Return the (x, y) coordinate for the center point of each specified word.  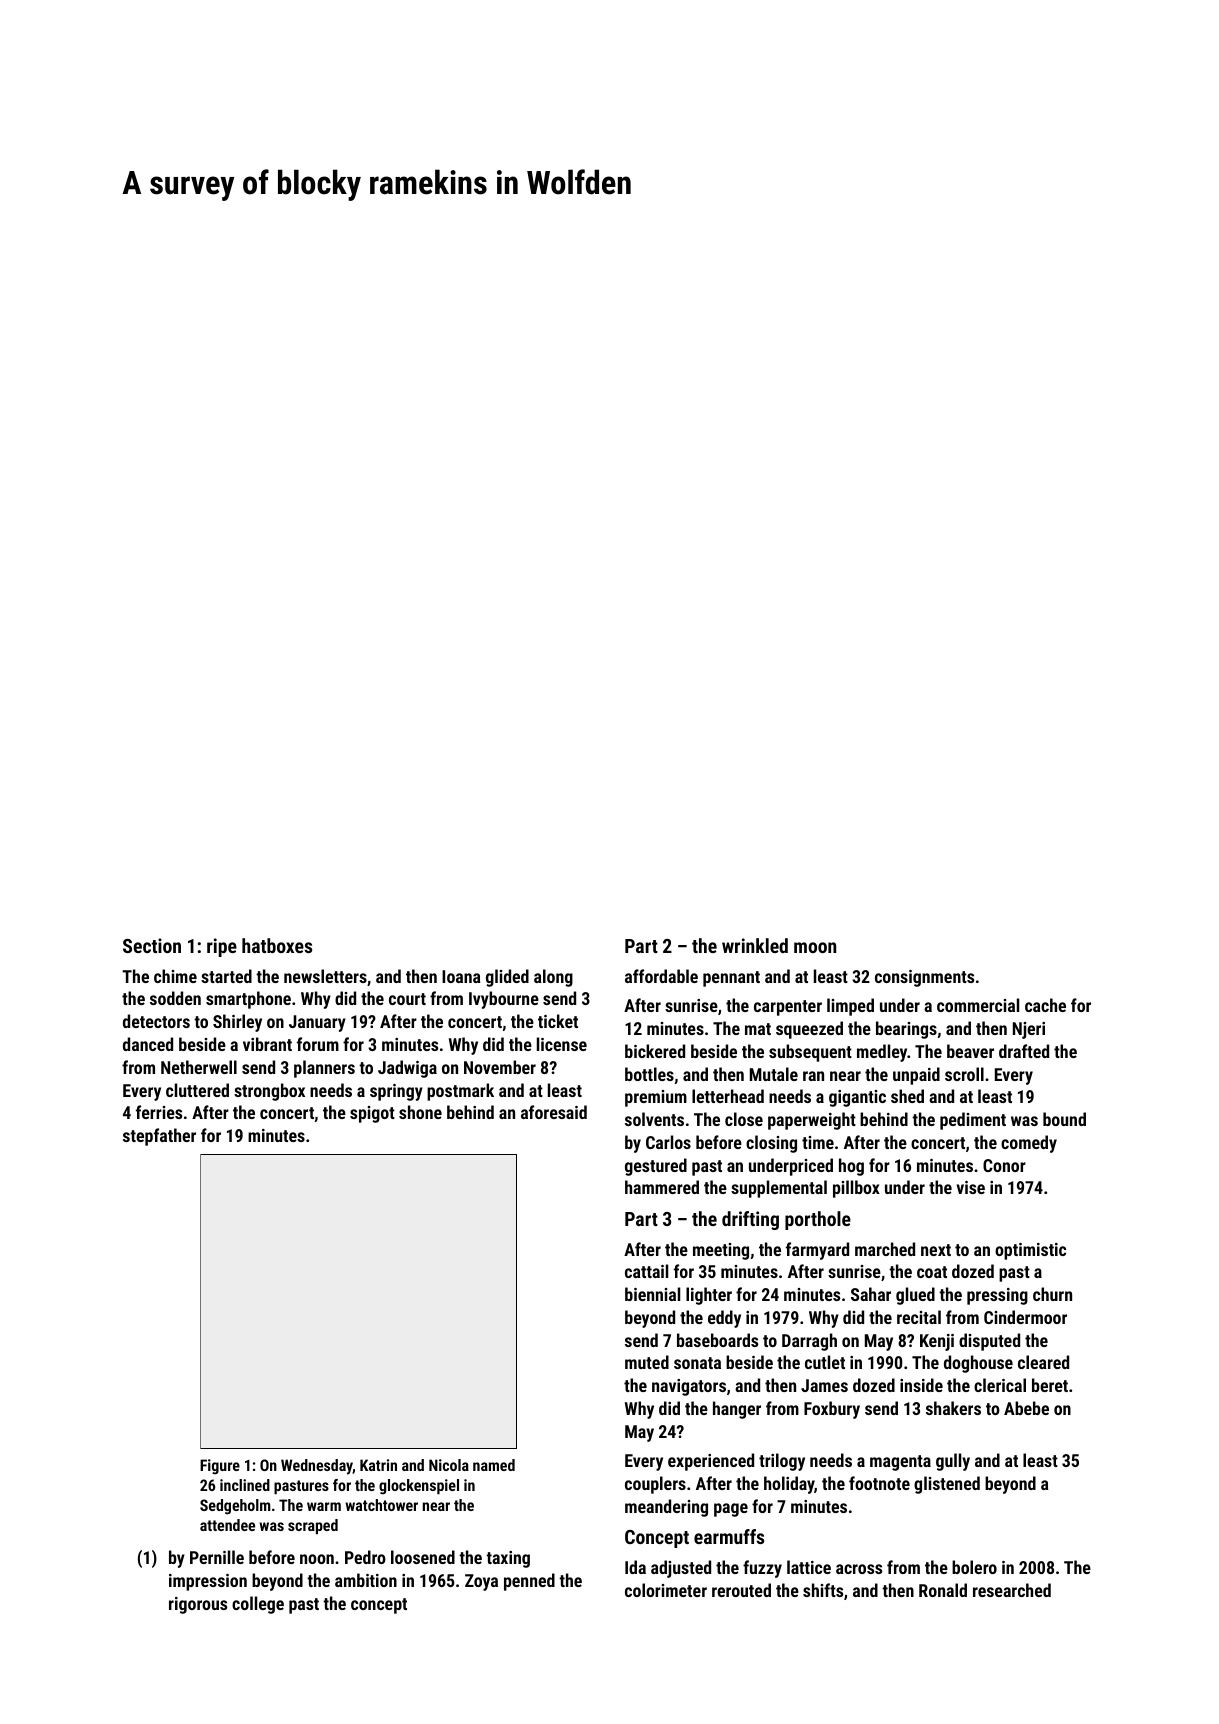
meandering (666, 1508)
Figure (220, 1467)
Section (152, 945)
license (562, 1044)
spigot (372, 1114)
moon (815, 947)
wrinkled (755, 945)
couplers (655, 1485)
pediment (973, 1121)
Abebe (1026, 1408)
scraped (313, 1526)
